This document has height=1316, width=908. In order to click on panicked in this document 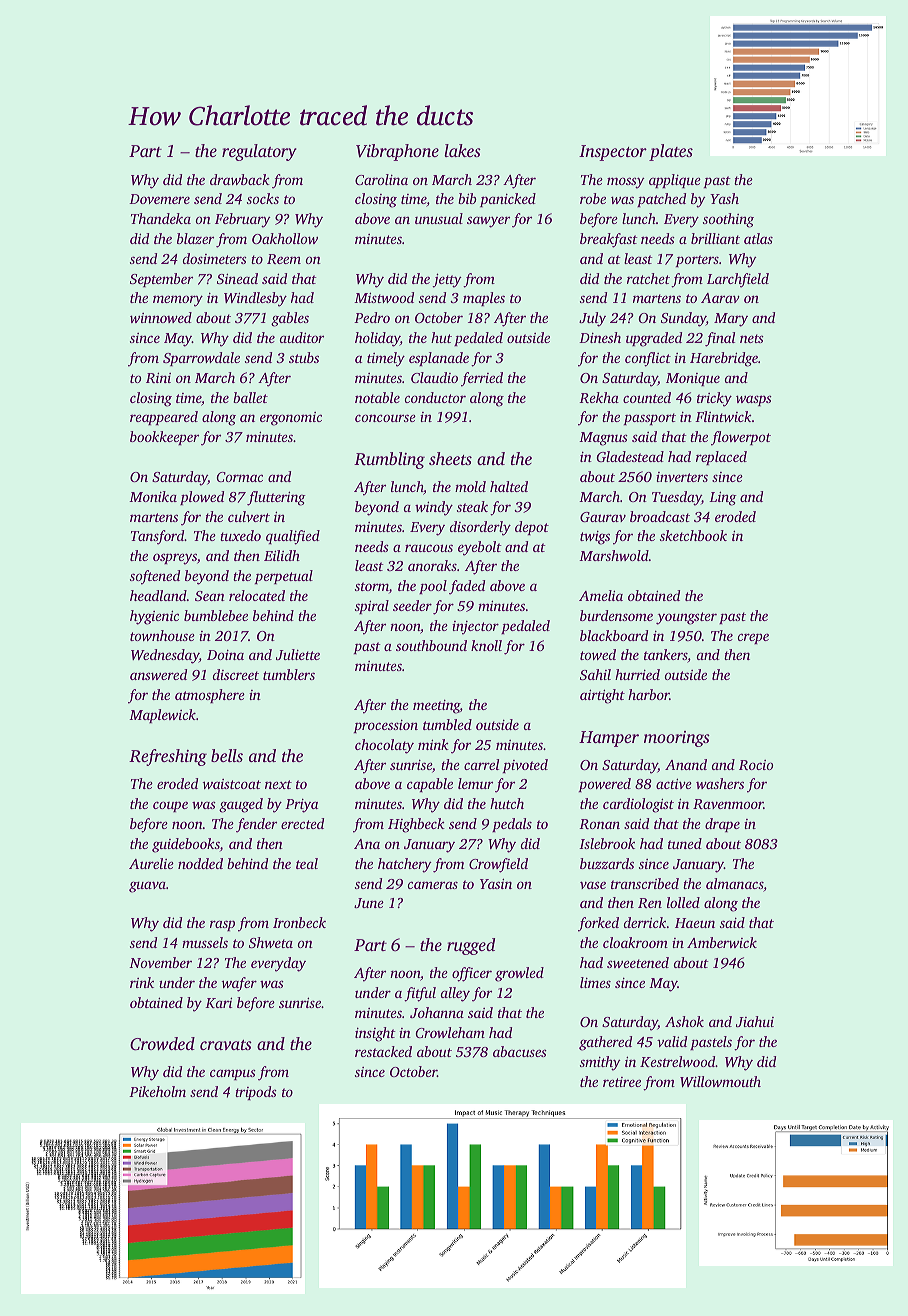, I will do `click(508, 200)`.
